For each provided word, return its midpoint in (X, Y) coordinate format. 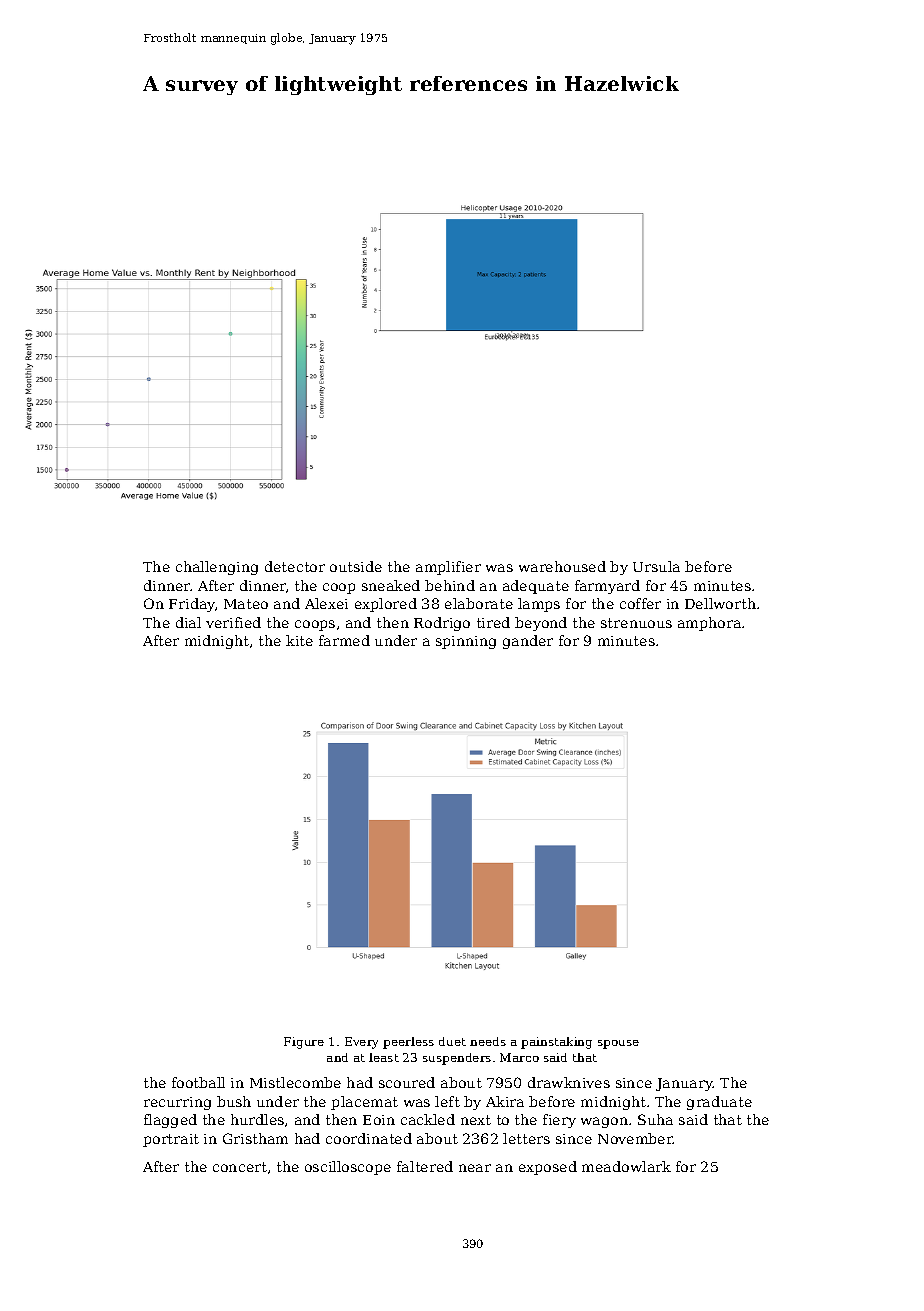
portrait (171, 1140)
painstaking (556, 1043)
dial (188, 622)
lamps (539, 605)
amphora (709, 624)
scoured (407, 1082)
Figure (304, 1043)
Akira (505, 1101)
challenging (217, 568)
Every (361, 1043)
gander (528, 642)
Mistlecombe (295, 1082)
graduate (719, 1103)
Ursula (656, 566)
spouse (618, 1044)
